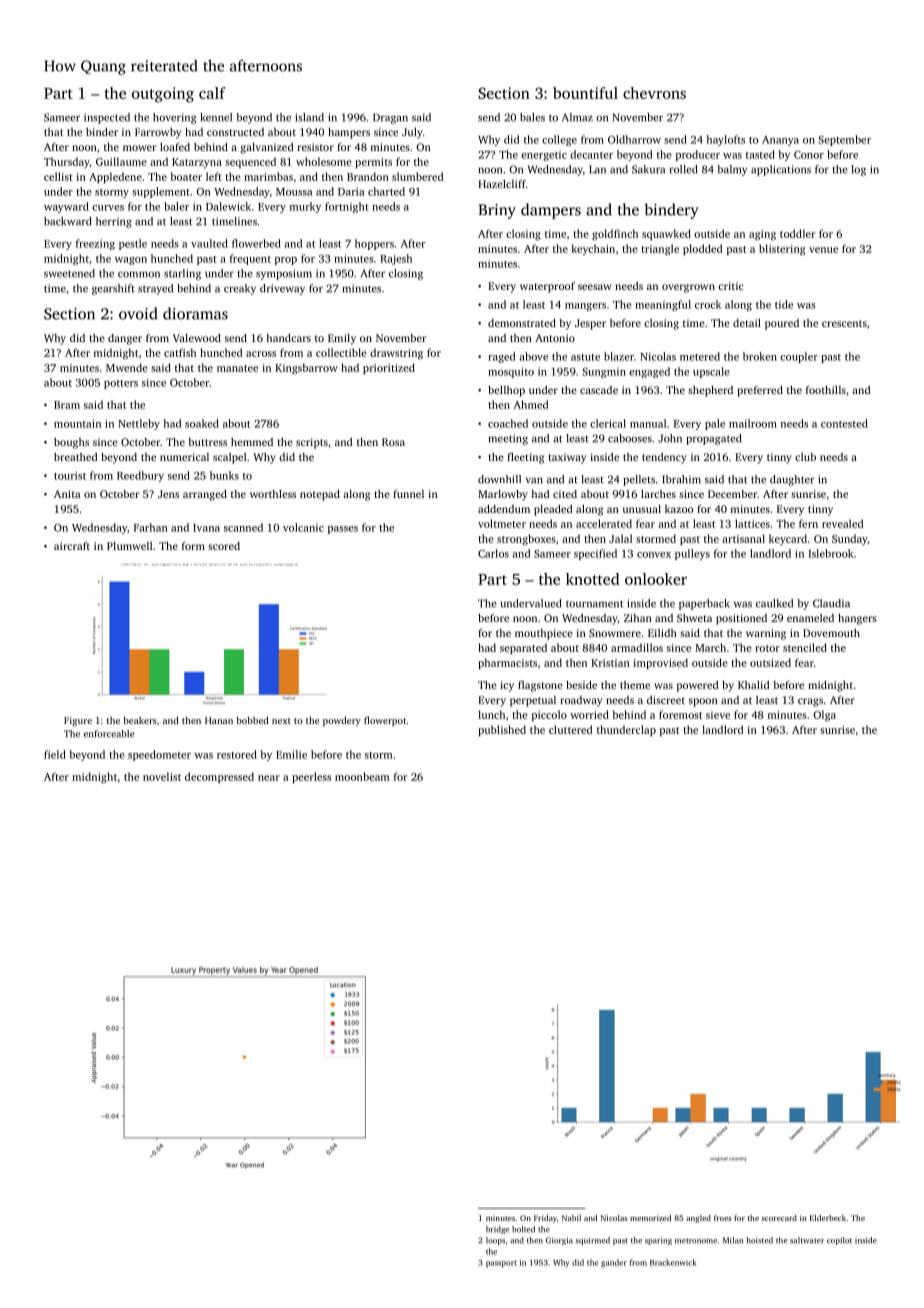 The image size is (924, 1308). Describe the element at coordinates (532, 117) in the screenshot. I see `bales` at that location.
